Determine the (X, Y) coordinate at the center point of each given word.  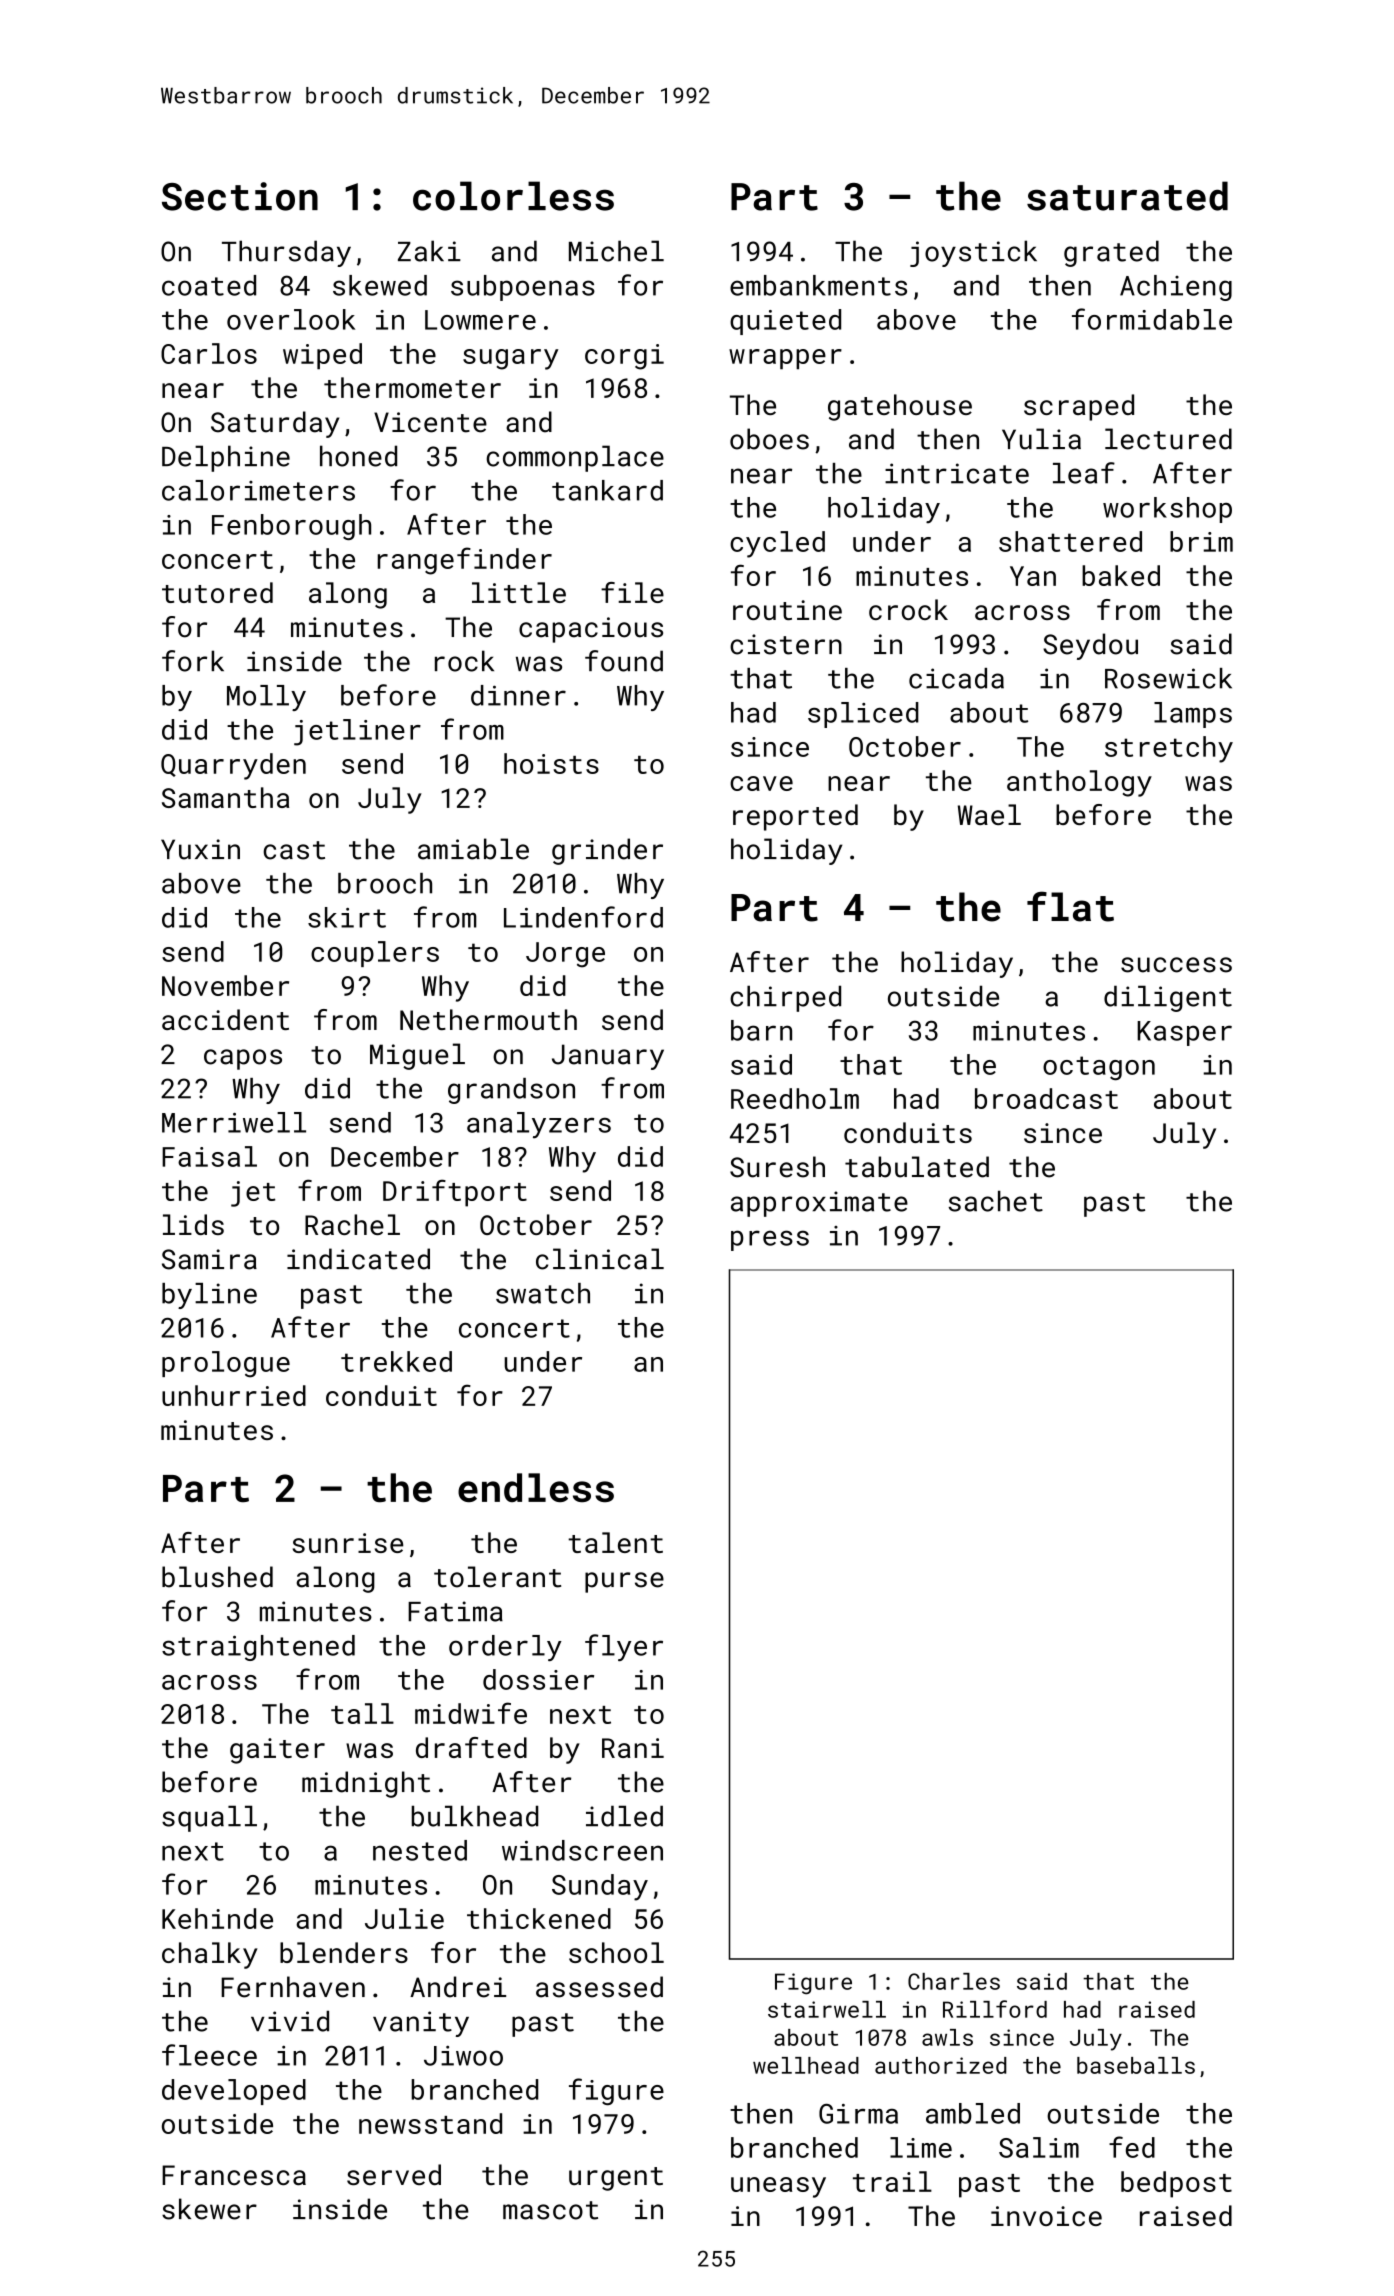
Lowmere (480, 320)
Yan (1033, 576)
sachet (995, 1201)
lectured (1168, 439)
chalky (210, 1955)
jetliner (357, 732)
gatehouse (900, 407)
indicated (358, 1259)
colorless (513, 196)
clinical (600, 1259)
